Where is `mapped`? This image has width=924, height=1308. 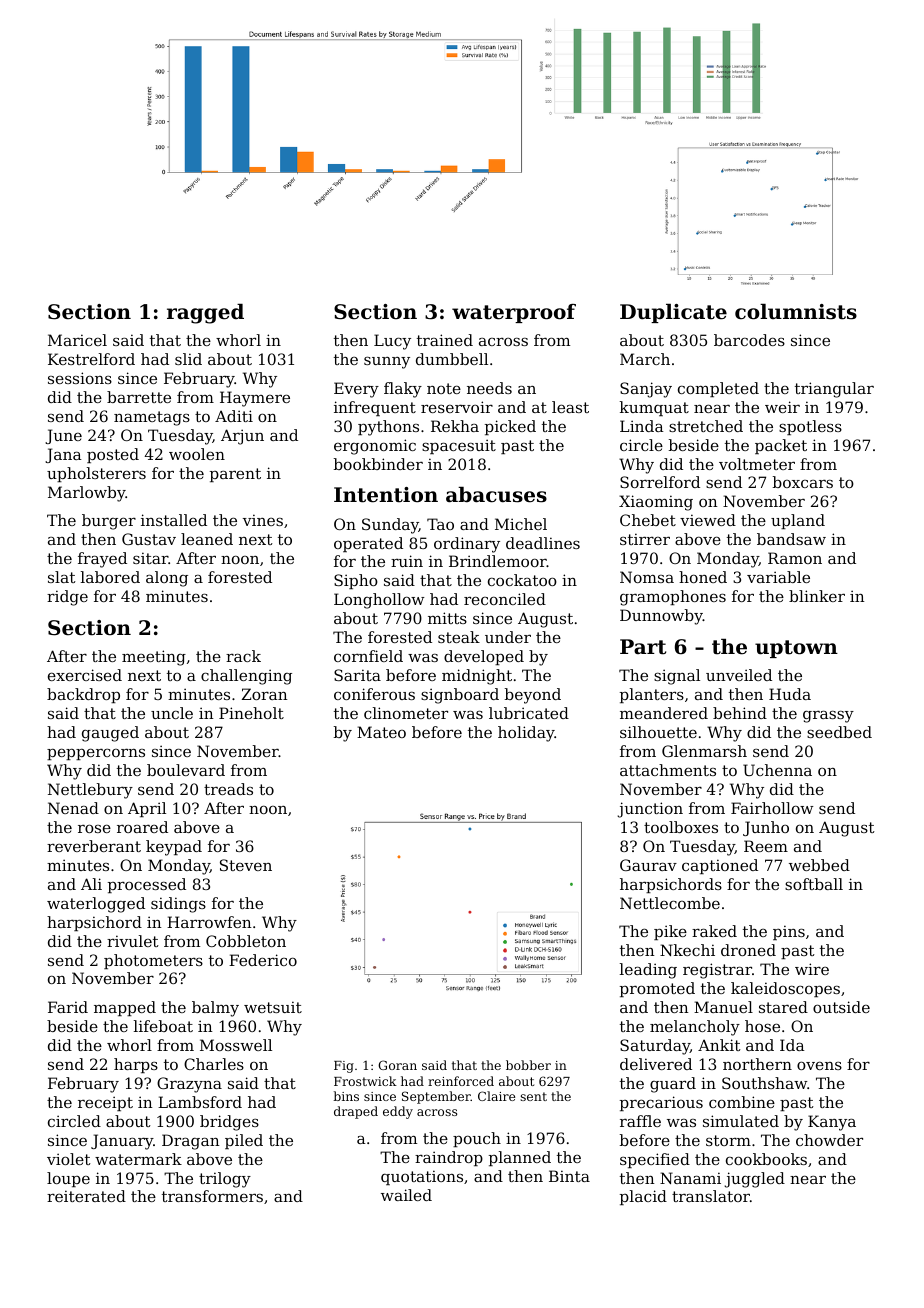
mapped is located at coordinates (125, 1008).
